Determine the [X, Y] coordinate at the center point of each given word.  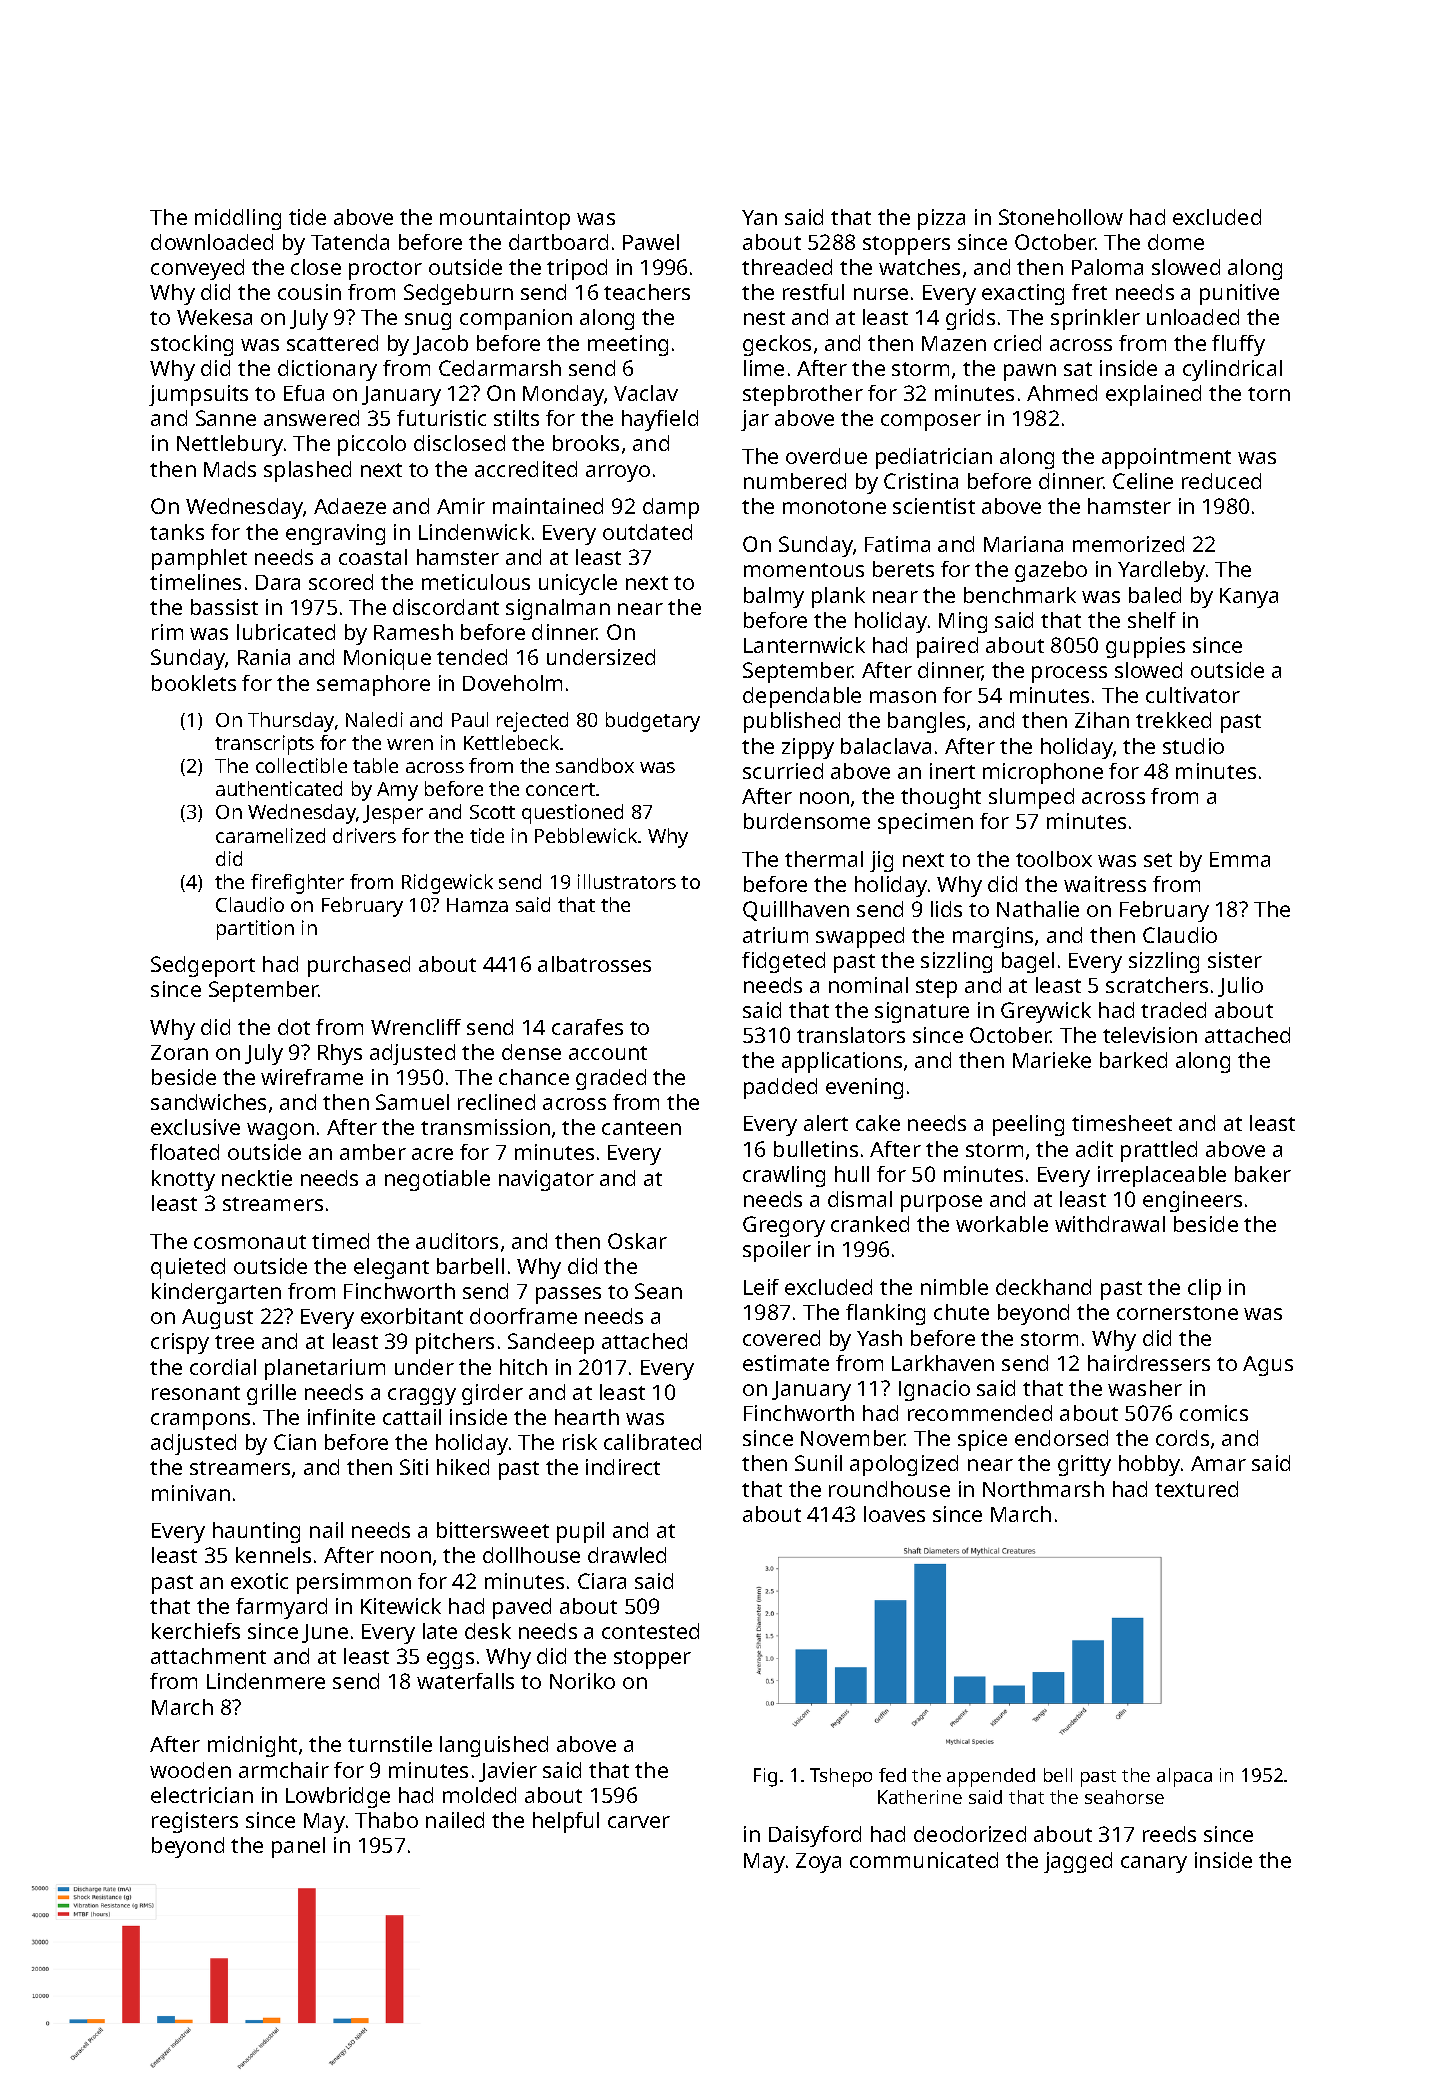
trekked [1173, 720]
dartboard [558, 242]
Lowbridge [338, 1797]
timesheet [1122, 1123]
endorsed [1061, 1438]
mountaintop [505, 219]
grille [271, 1394]
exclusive [195, 1127]
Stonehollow [1061, 217]
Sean [658, 1291]
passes [568, 1295]
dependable [802, 697]
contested [650, 1631]
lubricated [286, 632]
